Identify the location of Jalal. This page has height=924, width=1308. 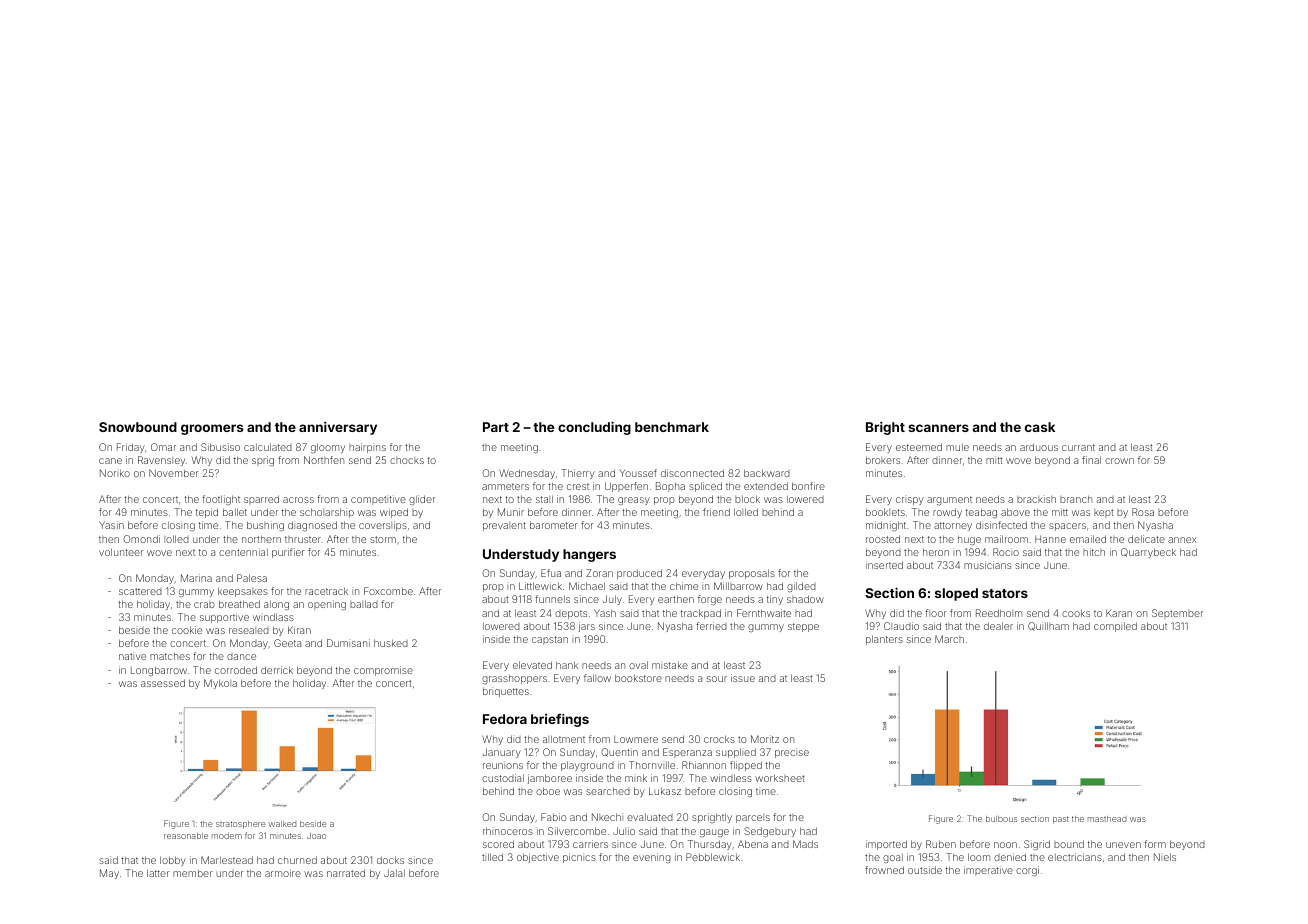
(394, 873).
